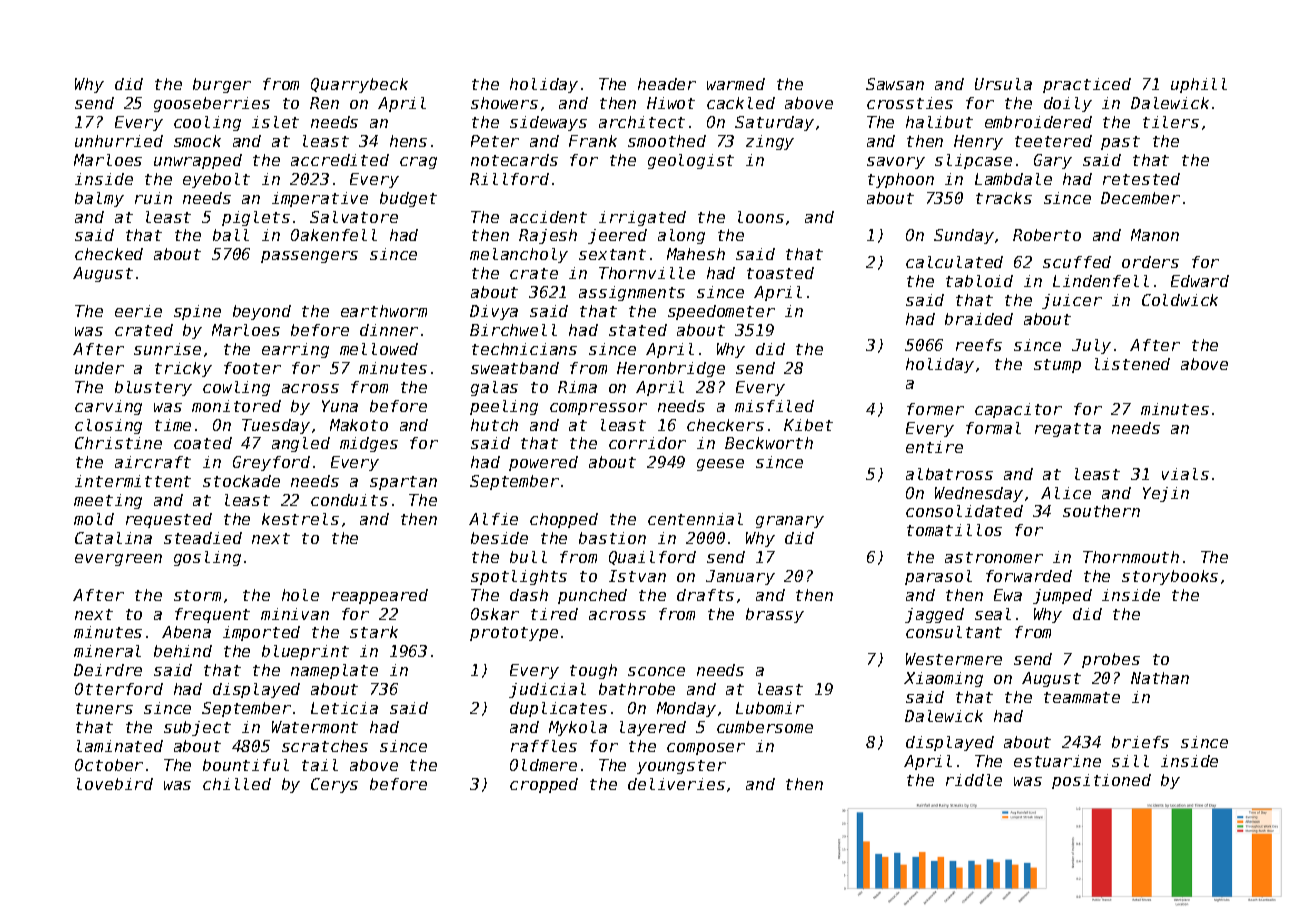 The image size is (1308, 924). What do you see at coordinates (359, 85) in the screenshot?
I see `Quarrybeck` at bounding box center [359, 85].
